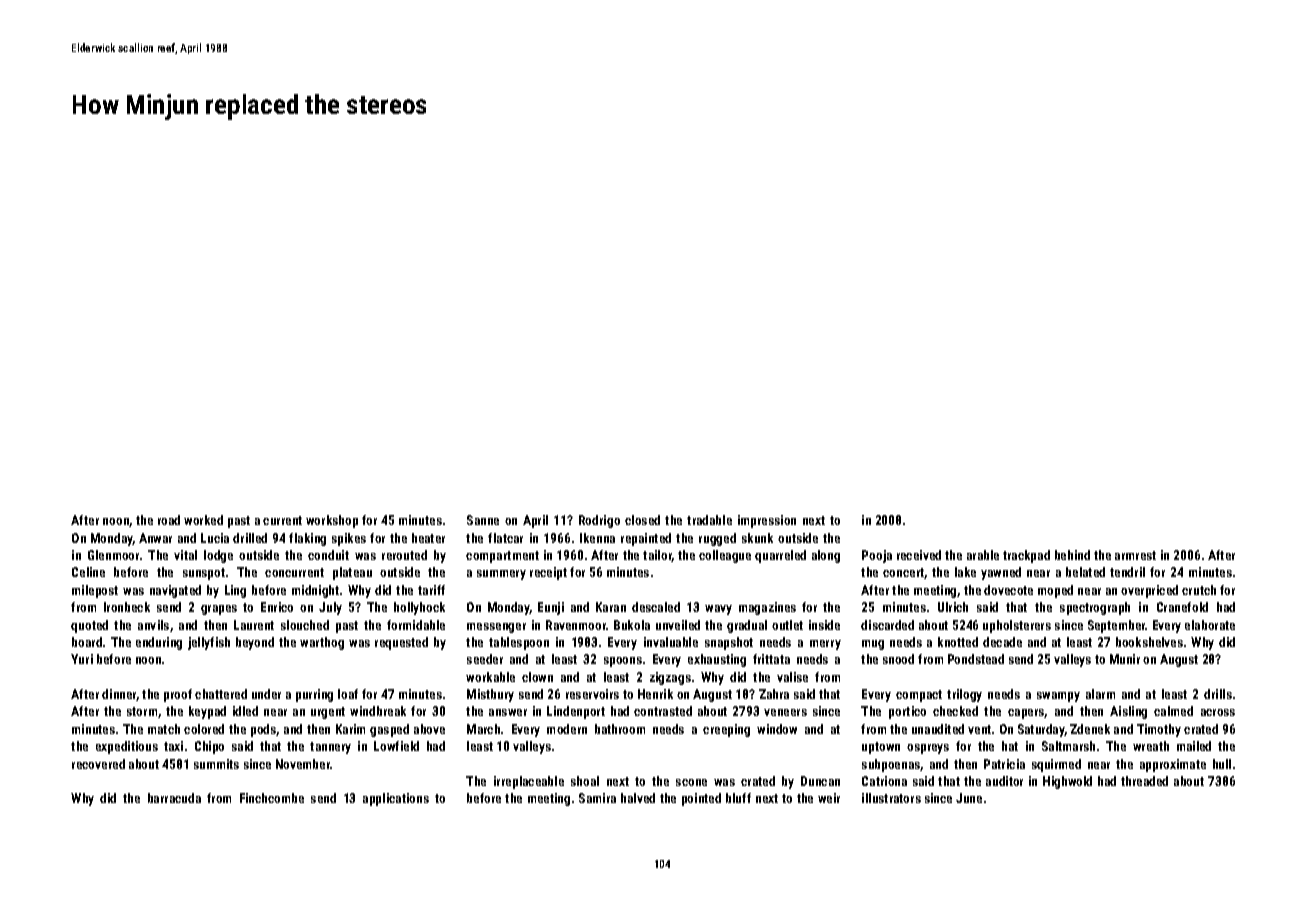 The image size is (1308, 924). What do you see at coordinates (678, 625) in the document?
I see `unveiled` at bounding box center [678, 625].
